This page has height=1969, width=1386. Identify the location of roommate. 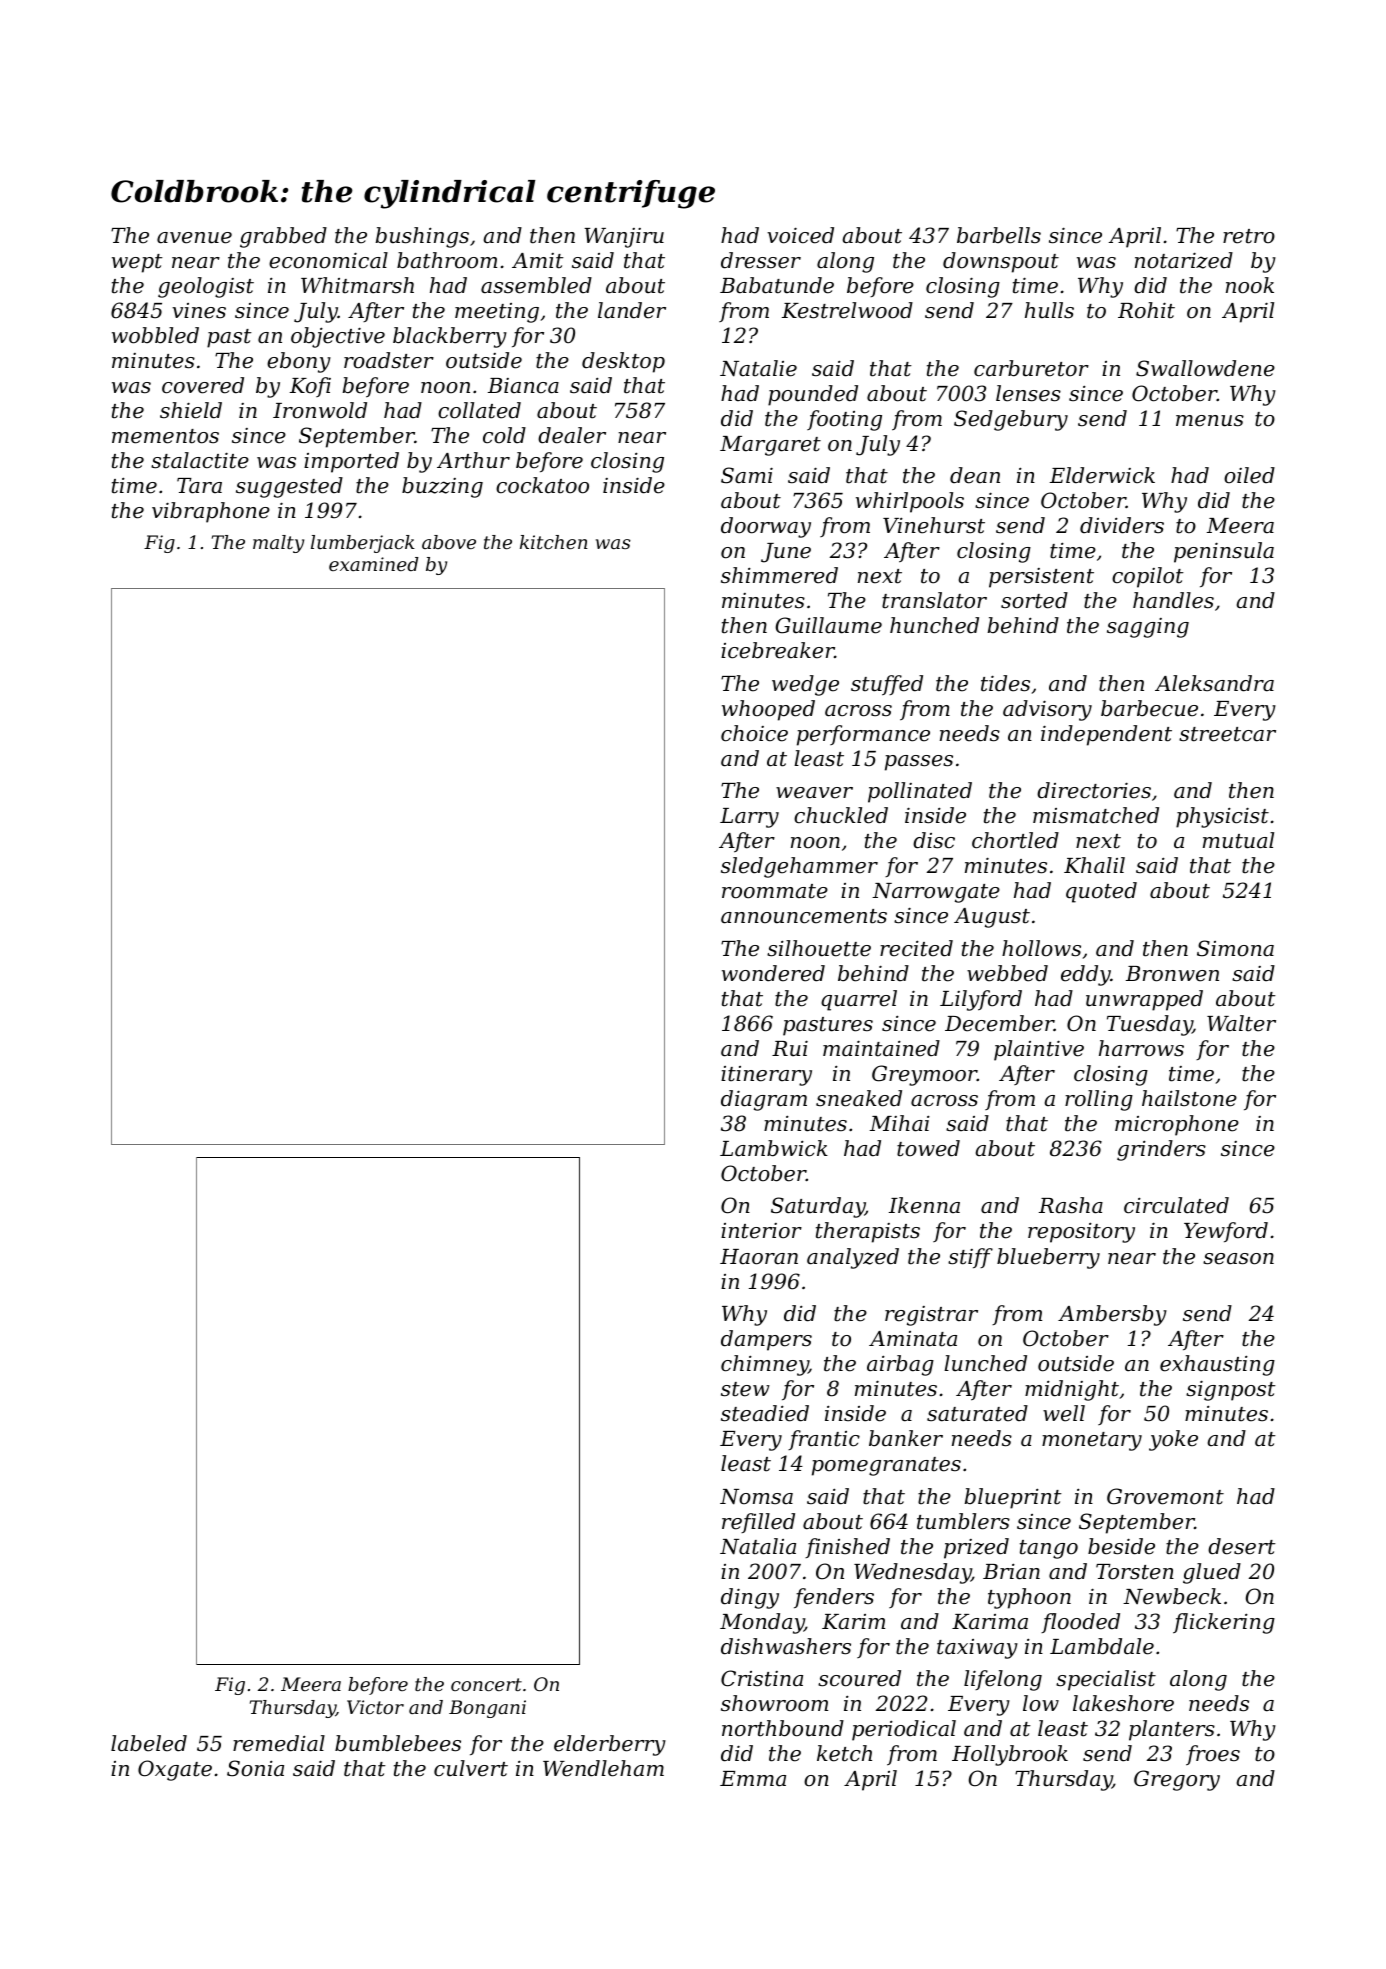
(775, 891).
